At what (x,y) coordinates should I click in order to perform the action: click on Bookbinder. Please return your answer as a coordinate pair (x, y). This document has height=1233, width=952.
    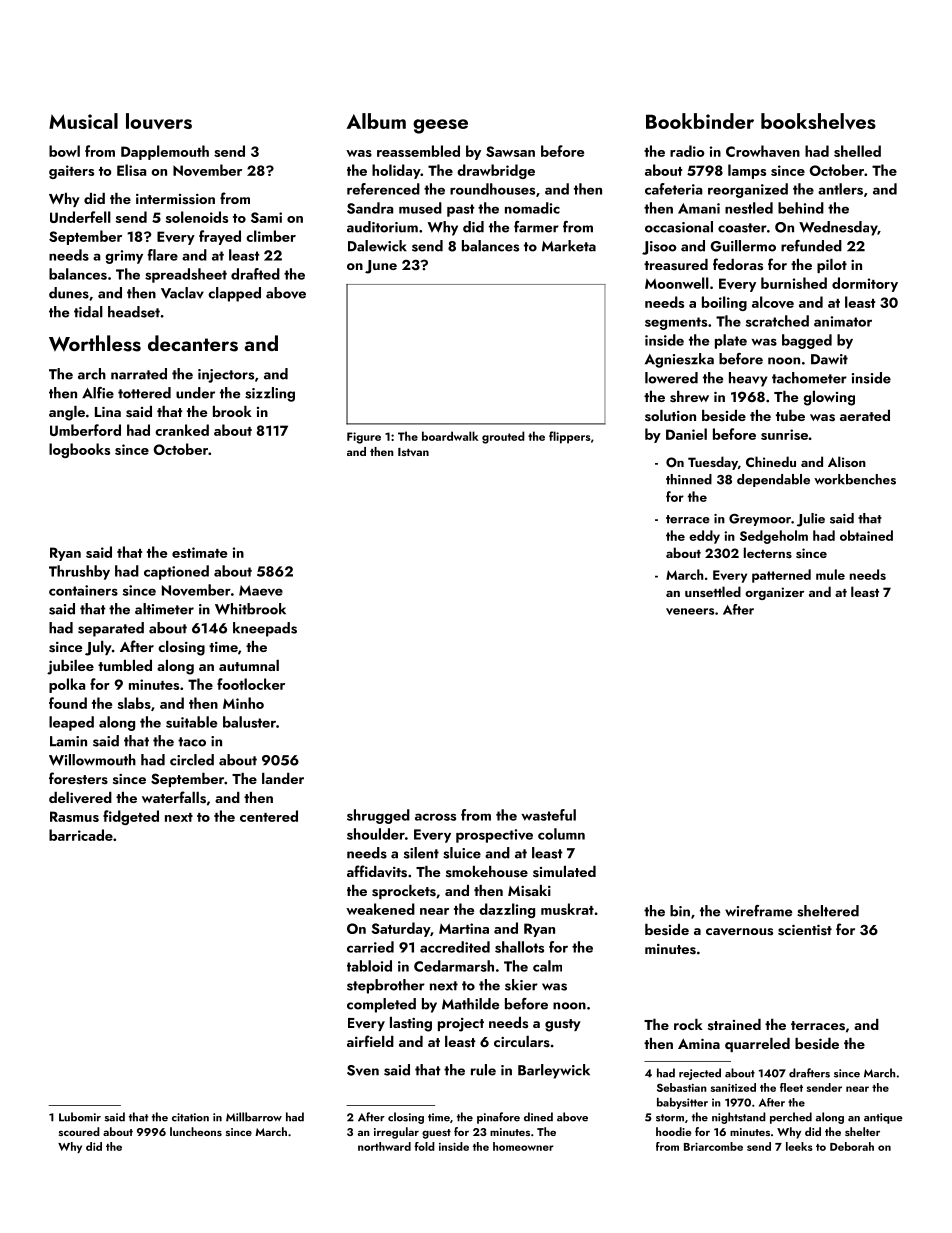
    Looking at the image, I should click on (700, 121).
